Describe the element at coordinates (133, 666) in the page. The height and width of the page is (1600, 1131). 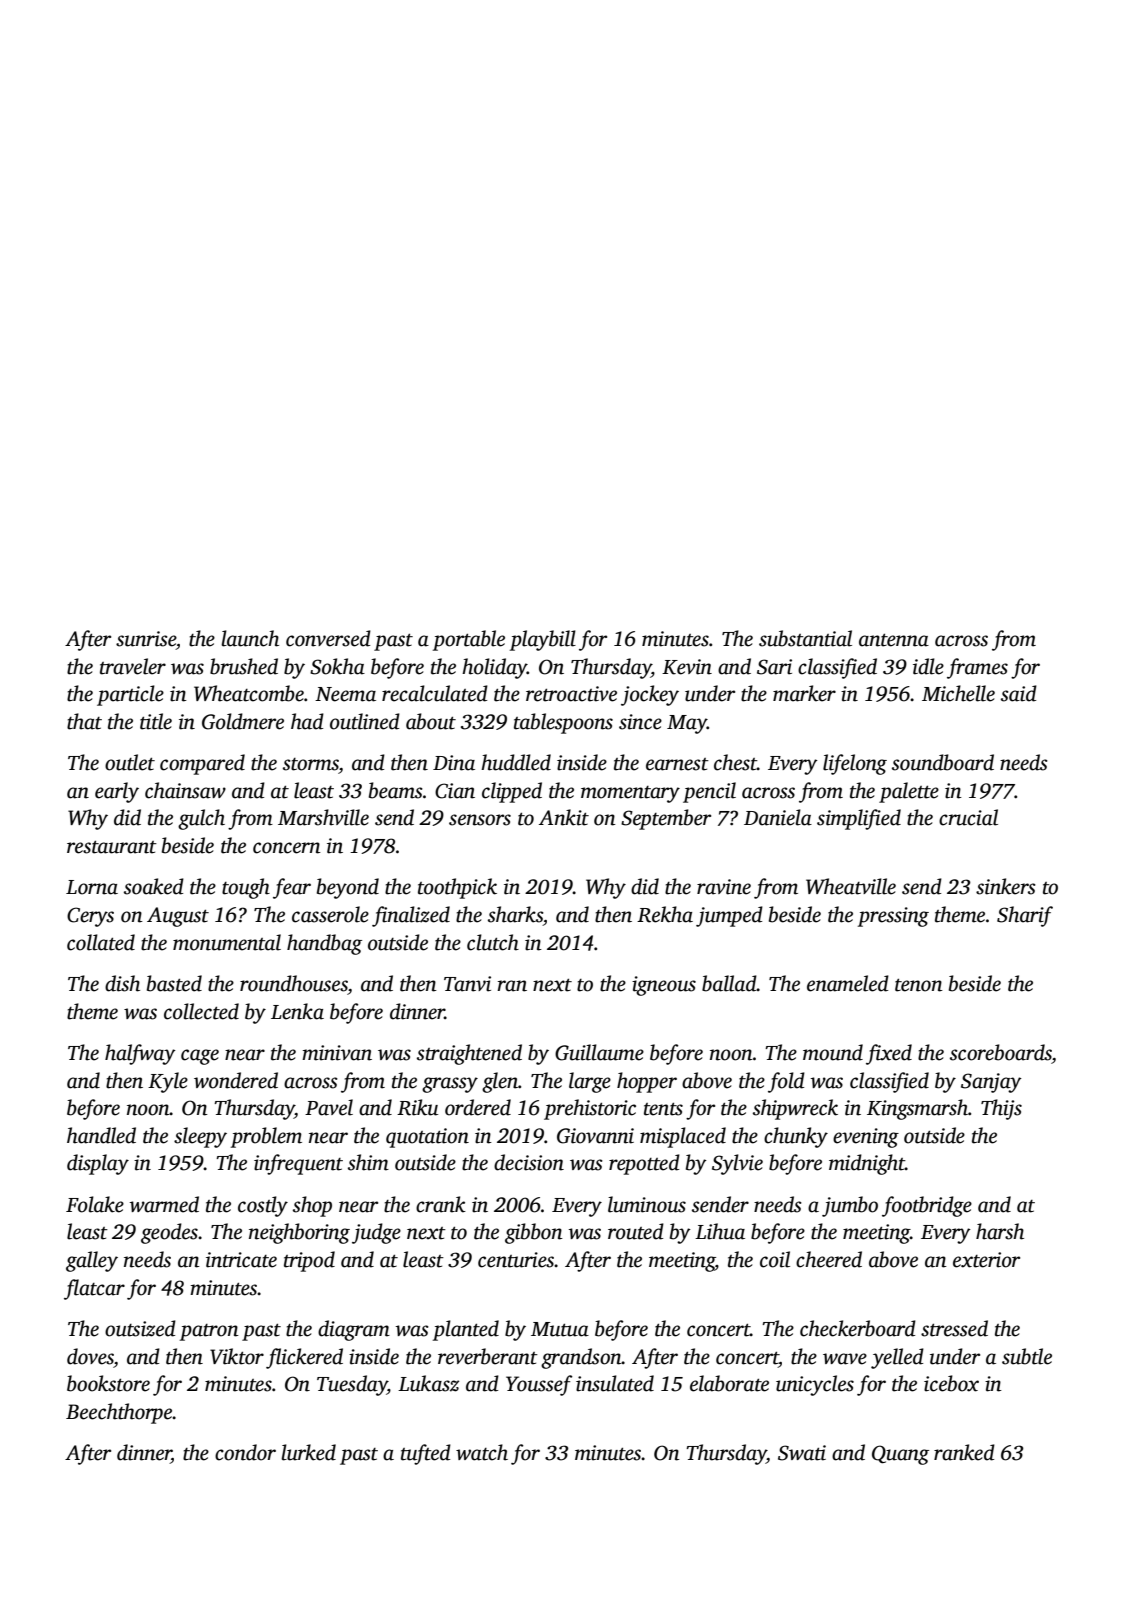
I see `traveler` at that location.
